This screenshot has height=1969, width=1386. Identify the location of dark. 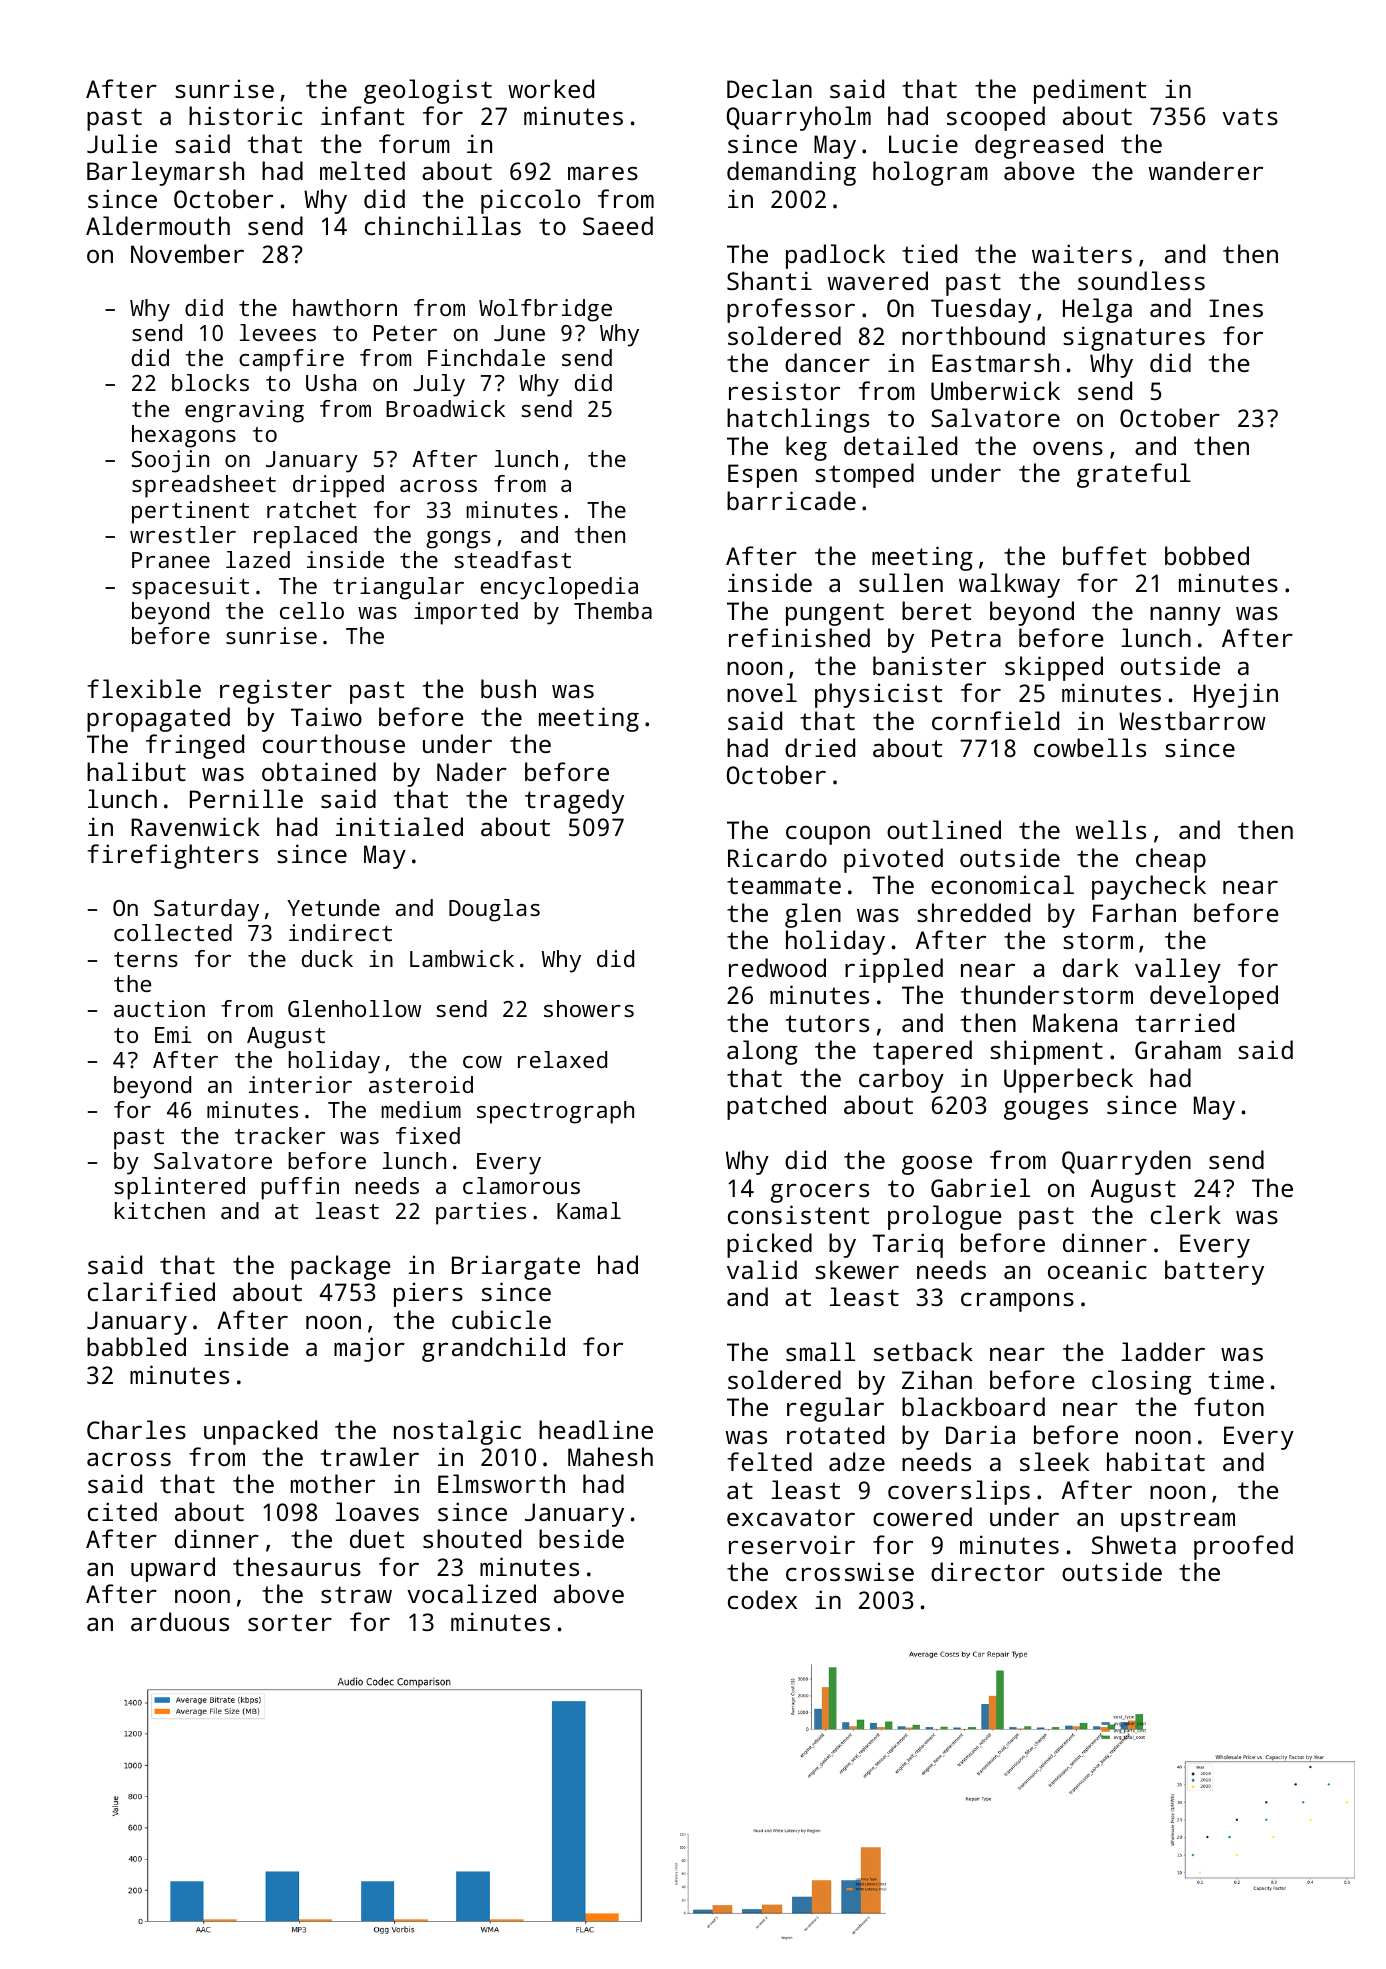
(1091, 967).
